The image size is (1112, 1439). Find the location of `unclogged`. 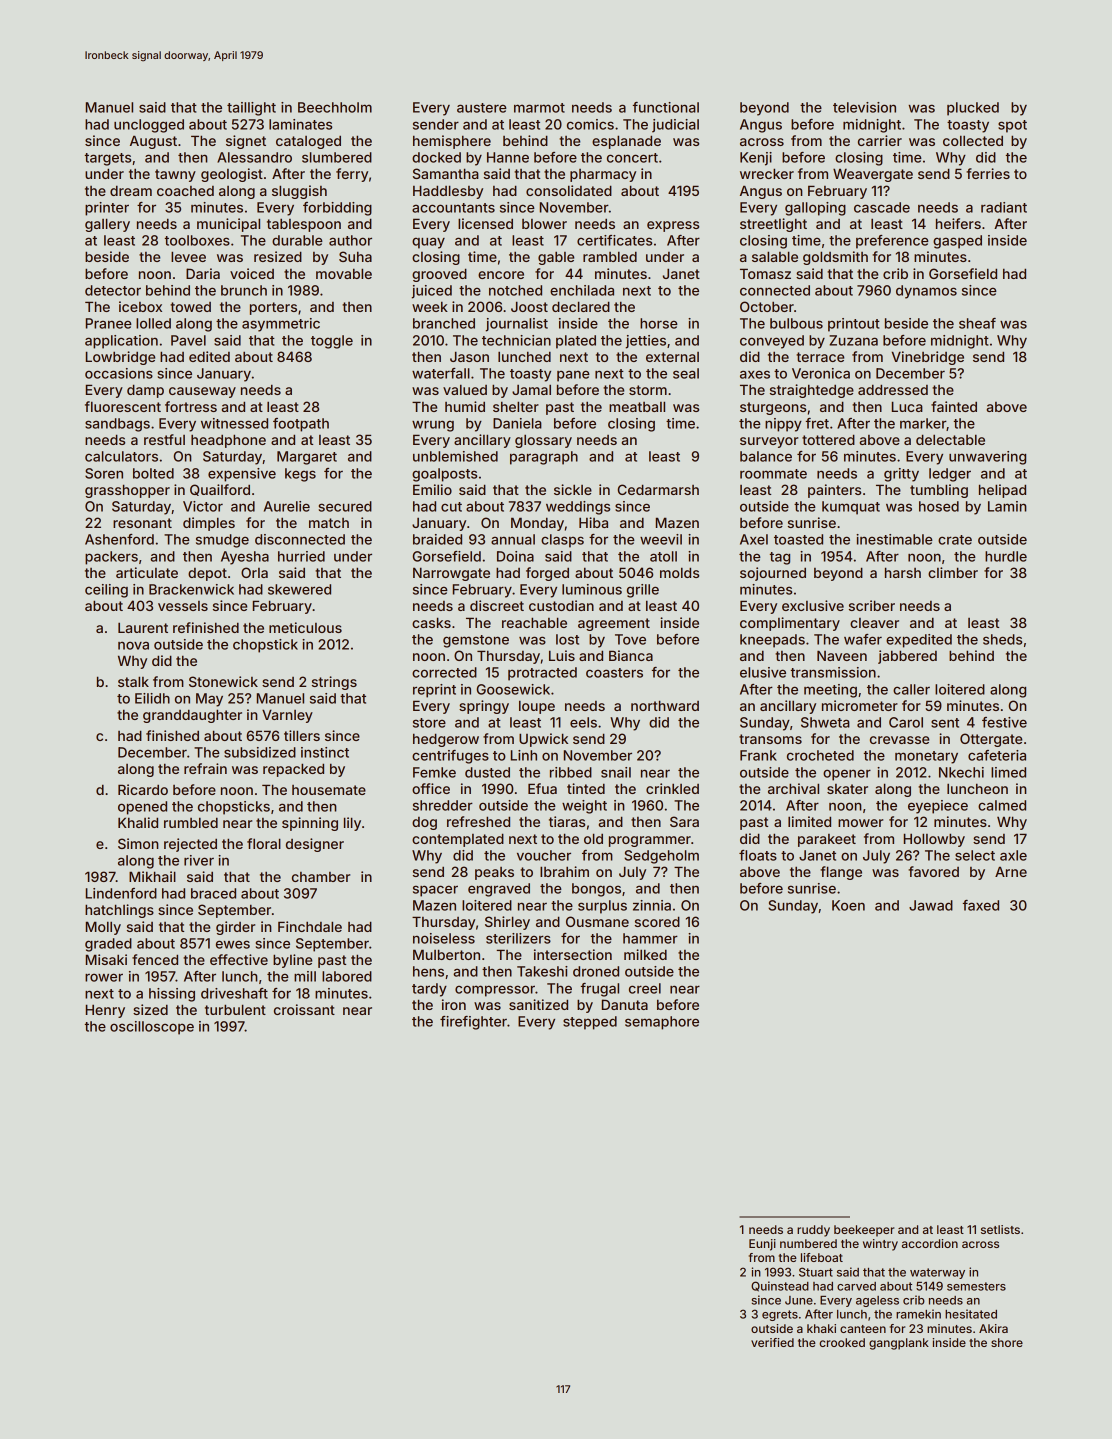

unclogged is located at coordinates (149, 126).
